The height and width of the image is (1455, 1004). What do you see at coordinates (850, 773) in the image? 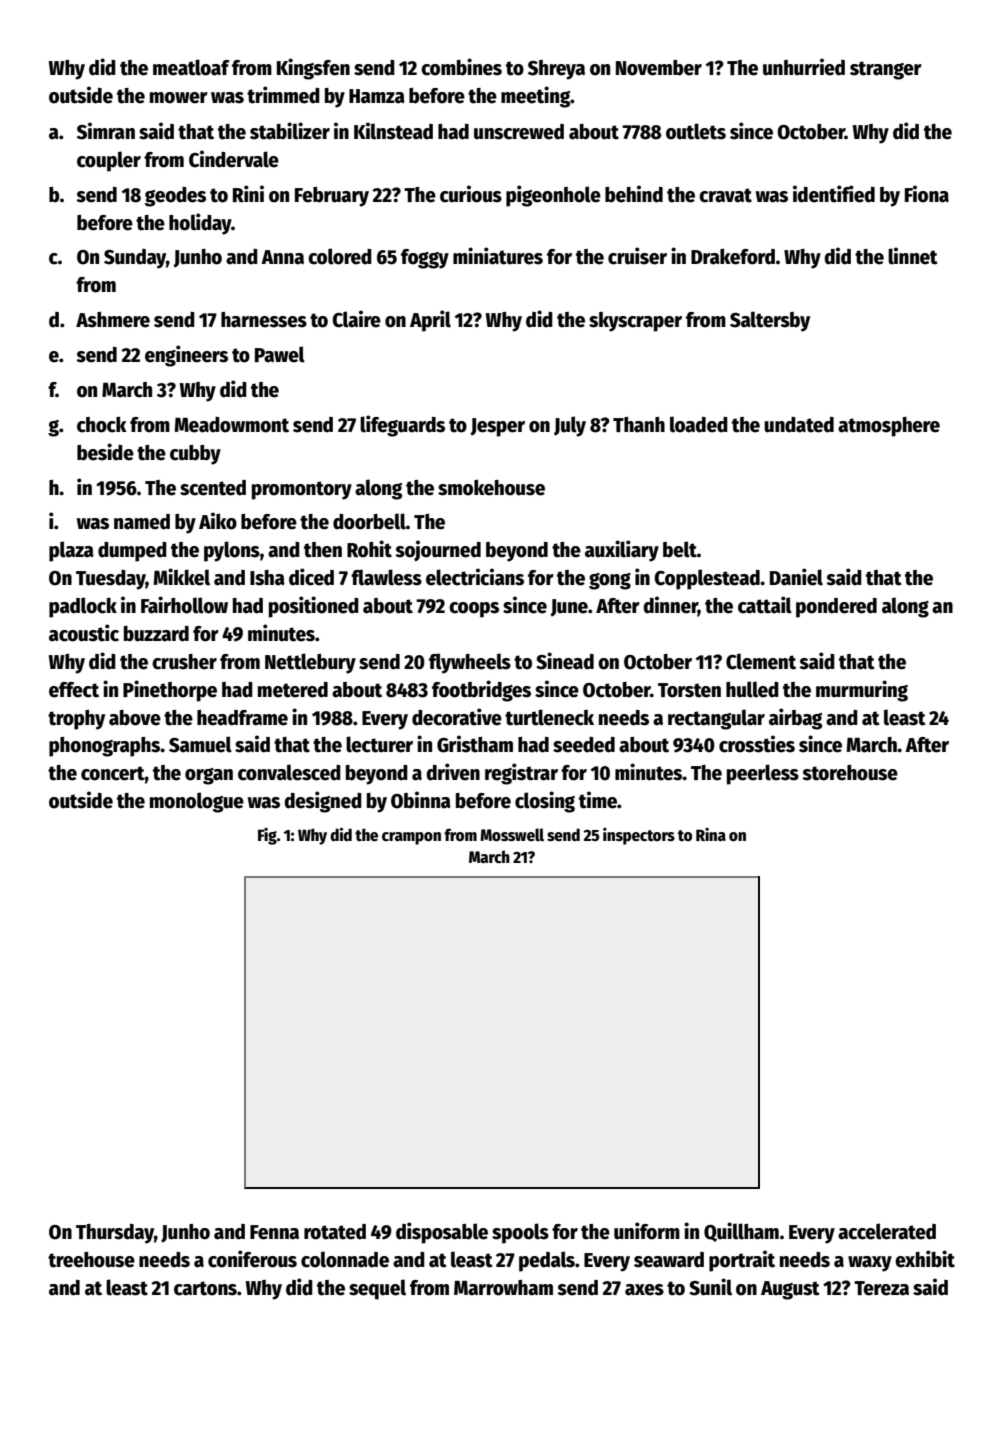
I see `storehouse` at bounding box center [850, 773].
